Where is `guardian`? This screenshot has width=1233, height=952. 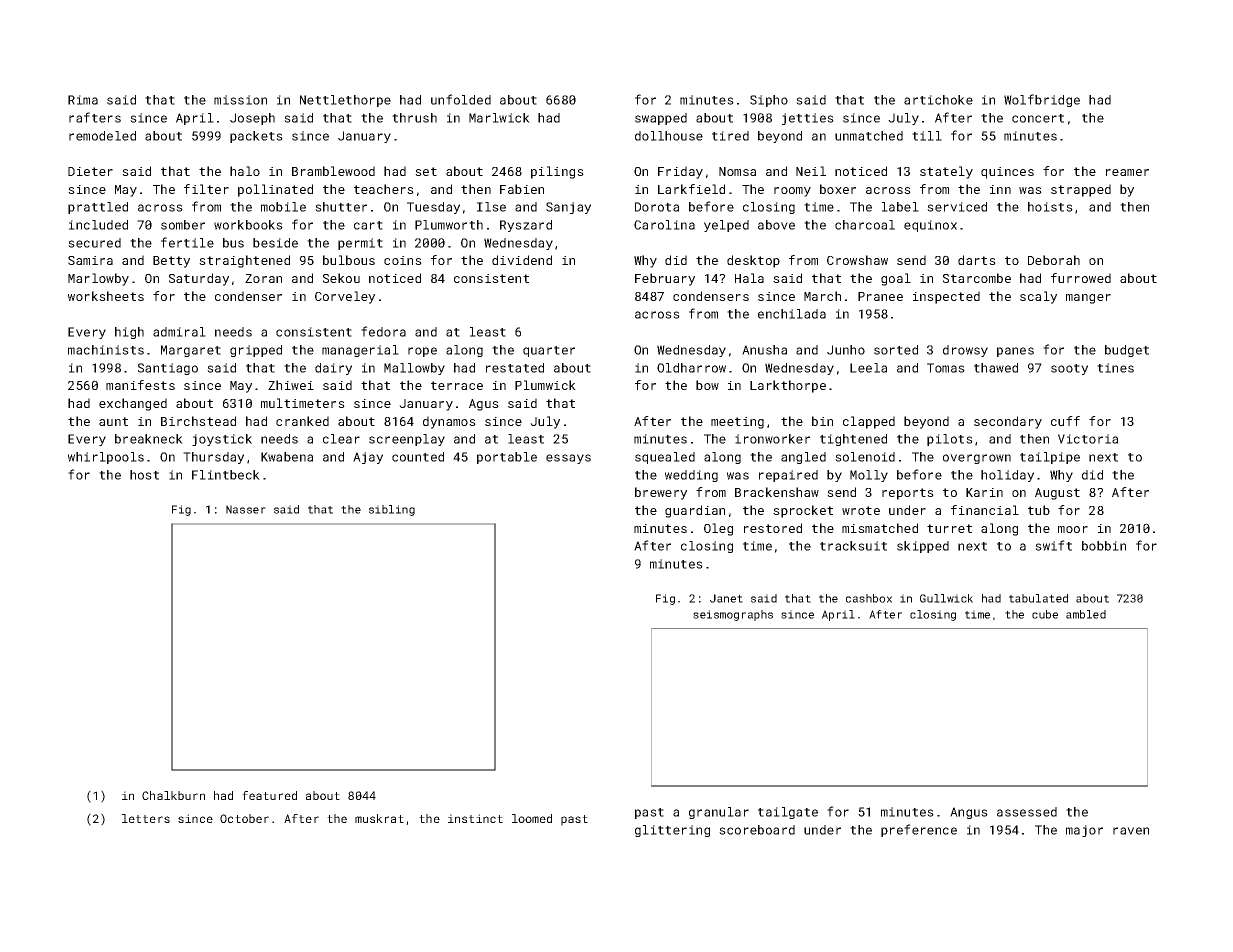
guardian is located at coordinates (695, 511).
